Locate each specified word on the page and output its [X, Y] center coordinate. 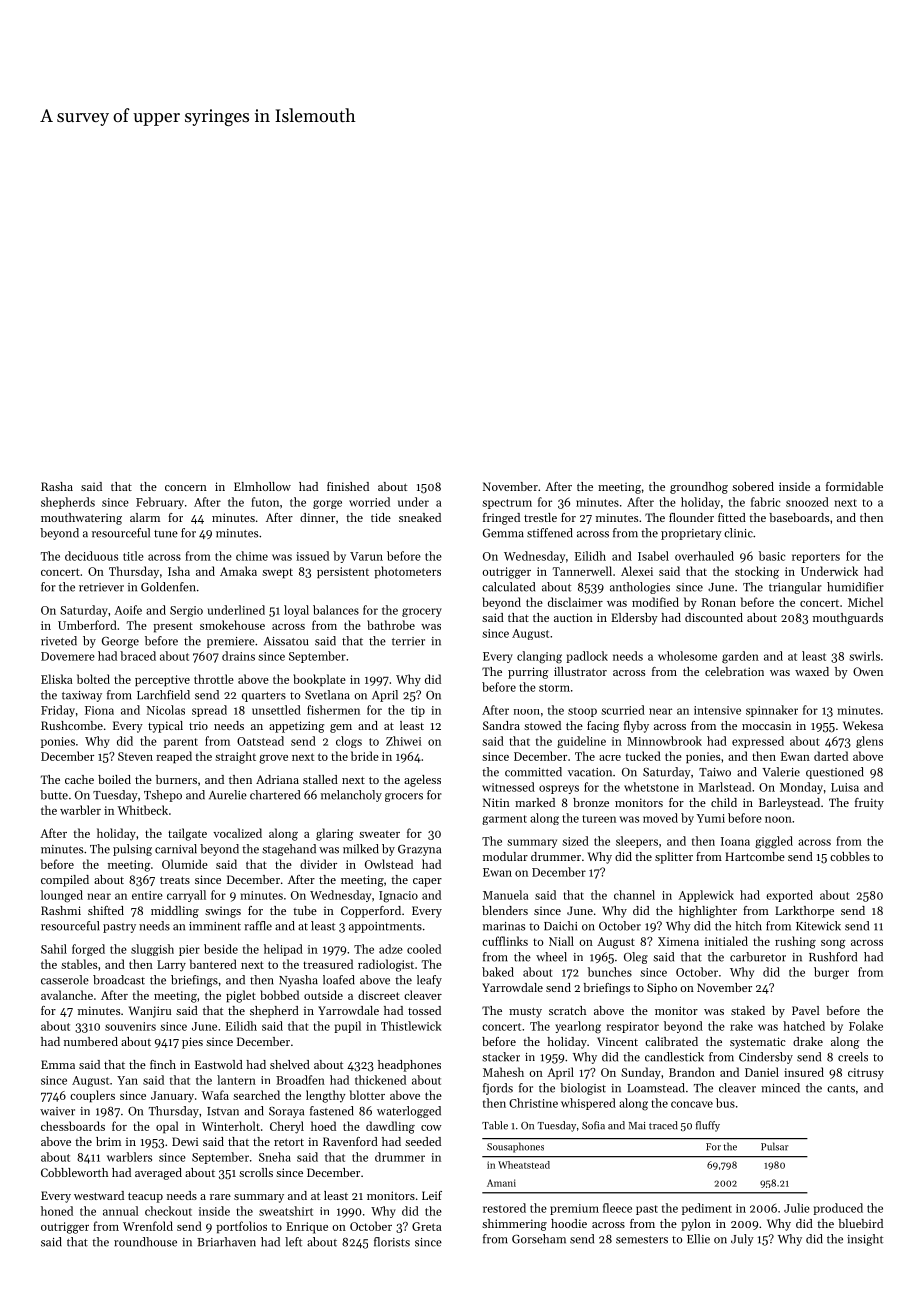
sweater [379, 834]
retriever [101, 587]
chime [252, 556]
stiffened [550, 533]
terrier [408, 641]
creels [853, 1057]
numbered [91, 1041]
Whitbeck [143, 810]
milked [361, 849]
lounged [62, 896]
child [724, 802]
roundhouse [145, 1242]
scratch [567, 1010]
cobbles [850, 856]
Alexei [637, 571]
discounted [714, 617]
